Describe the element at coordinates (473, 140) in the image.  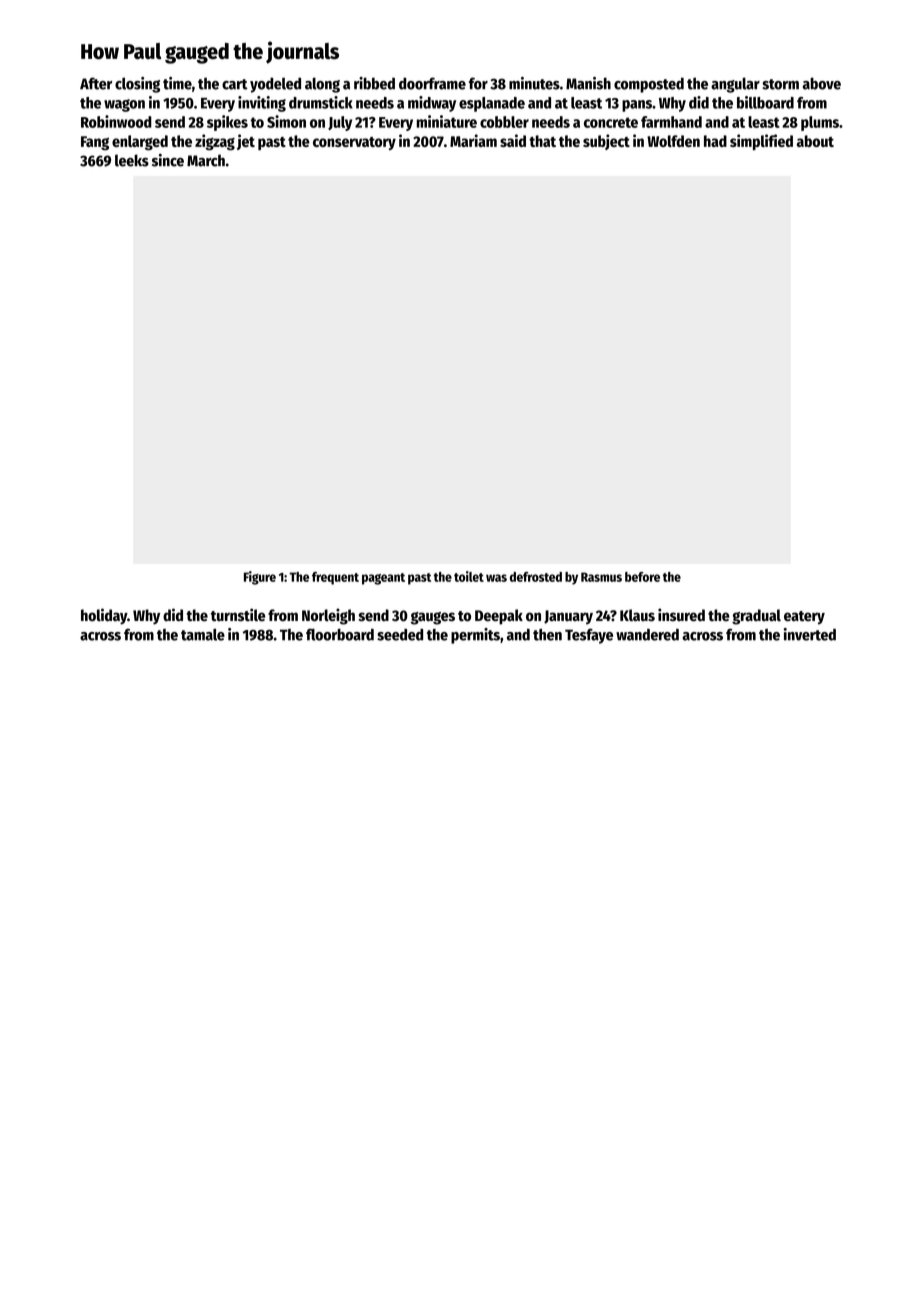
I see `Mariam` at that location.
